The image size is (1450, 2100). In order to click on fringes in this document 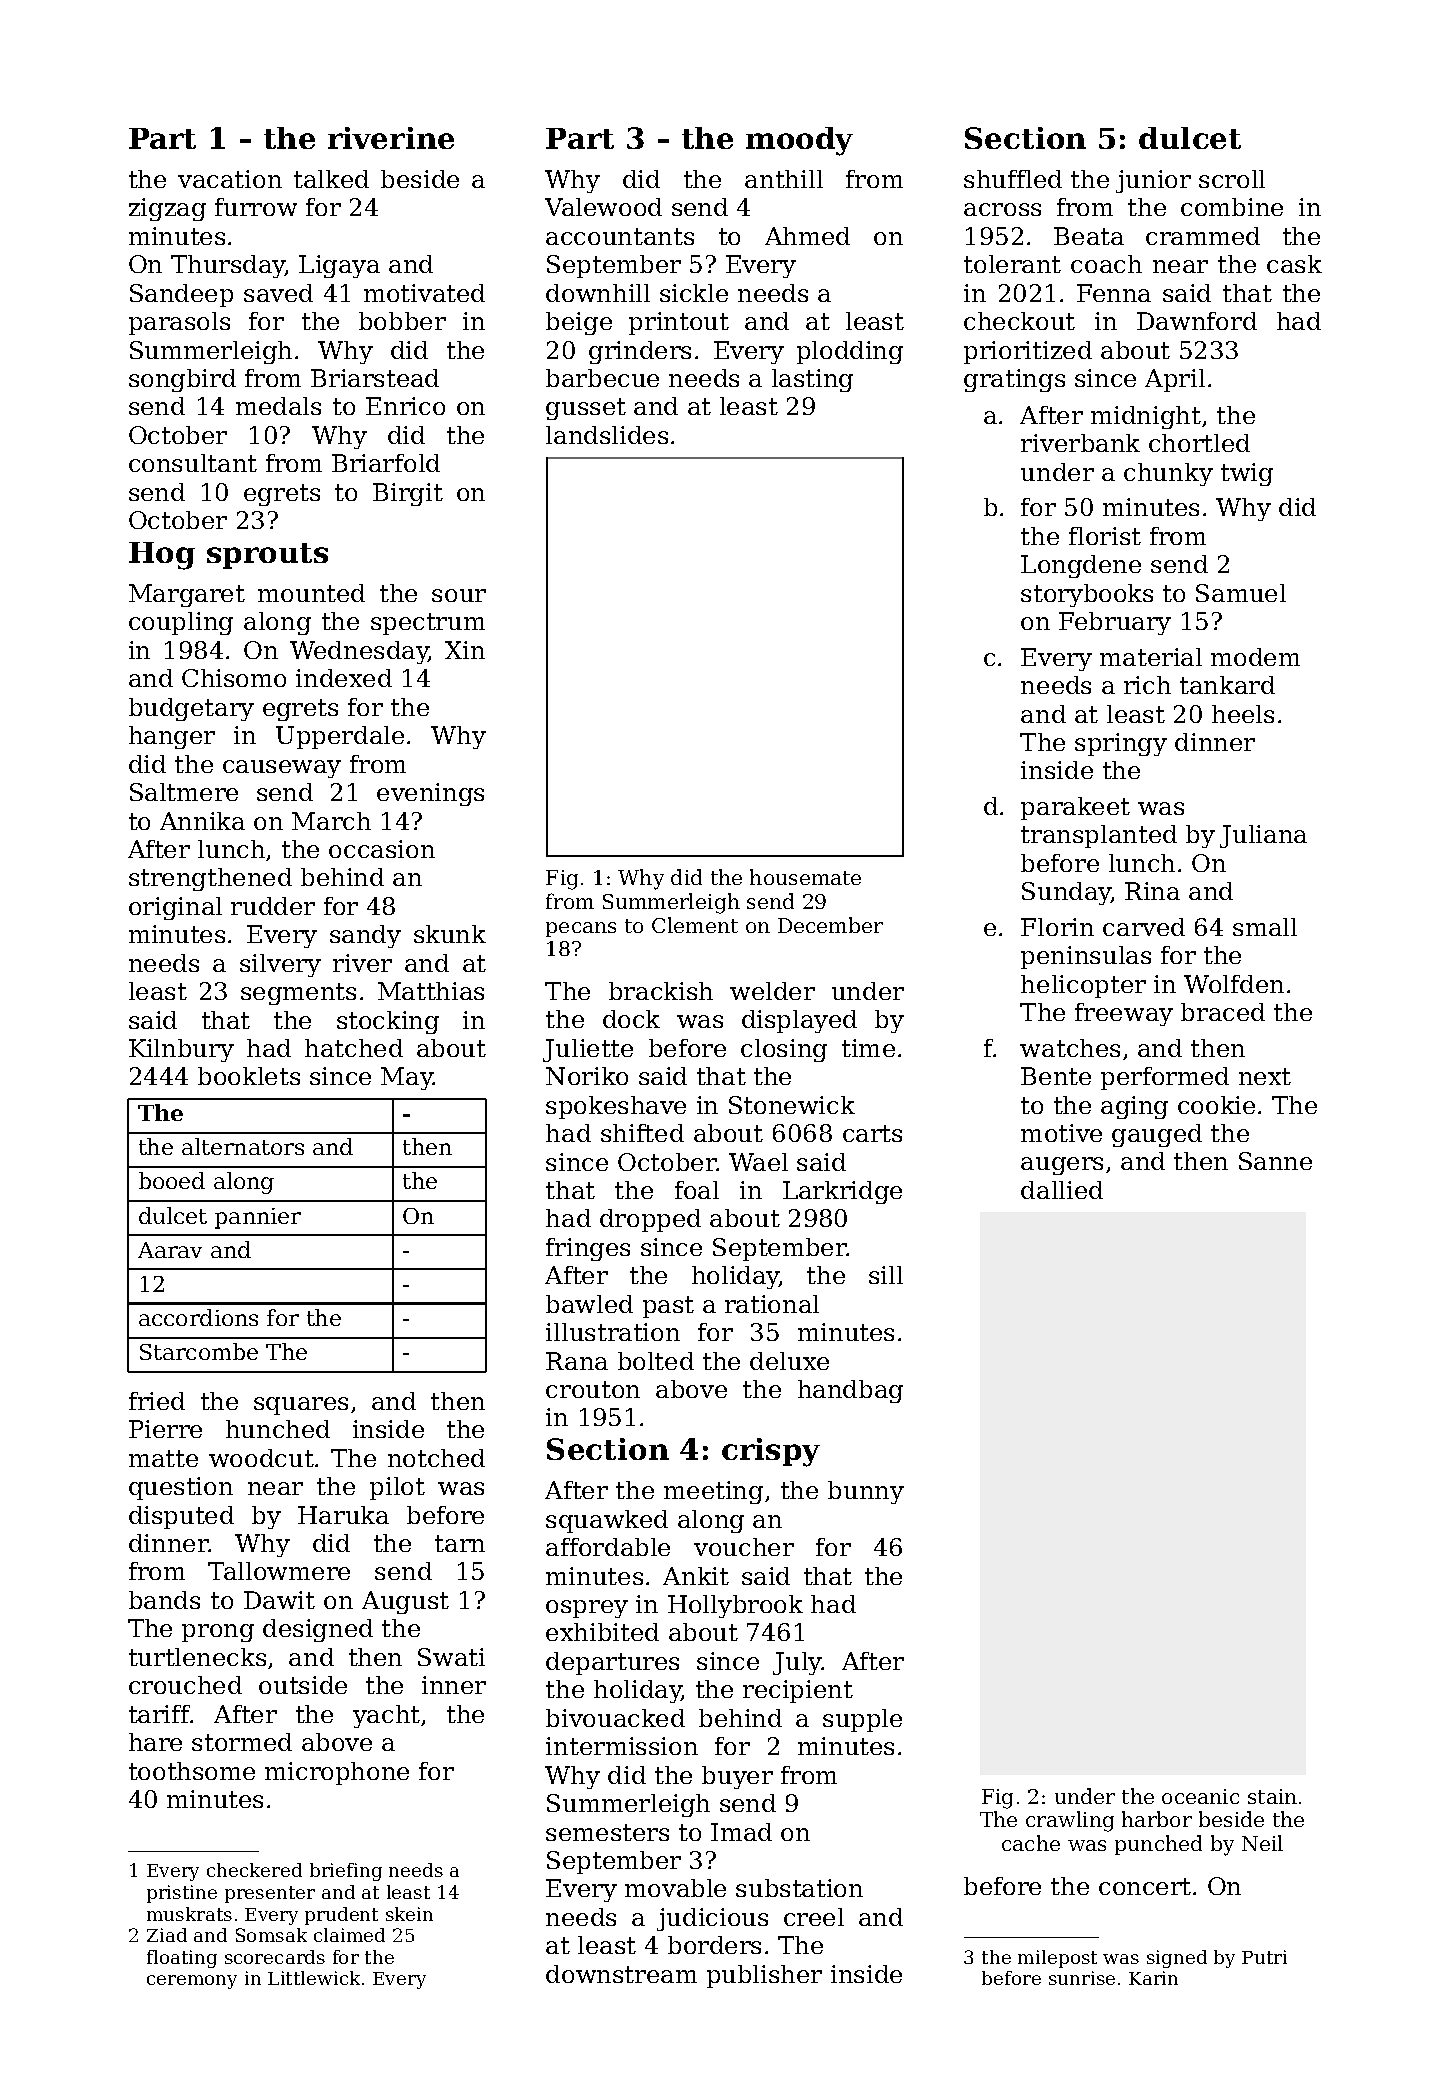, I will do `click(588, 1249)`.
